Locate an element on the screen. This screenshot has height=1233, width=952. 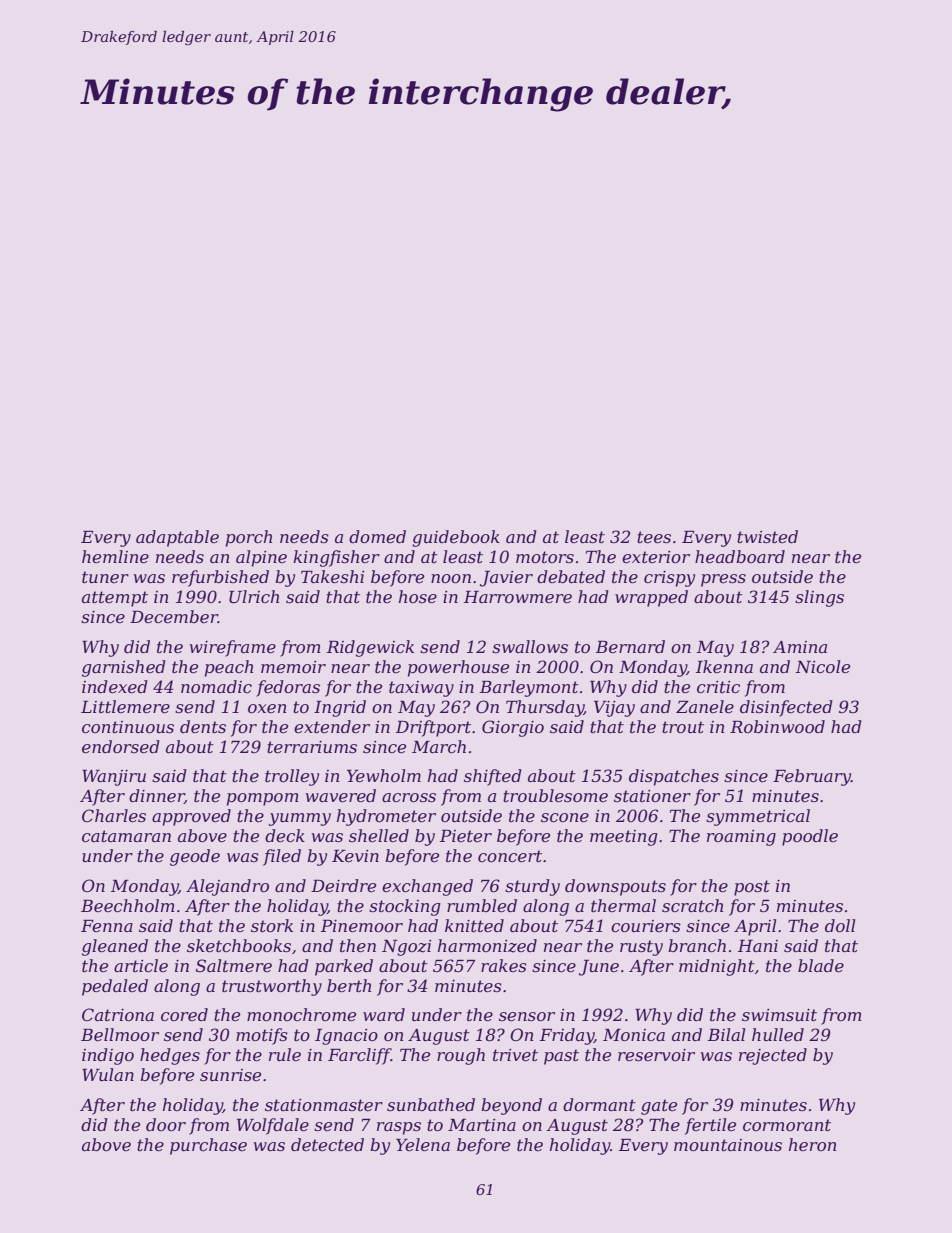
roaming is located at coordinates (741, 838).
